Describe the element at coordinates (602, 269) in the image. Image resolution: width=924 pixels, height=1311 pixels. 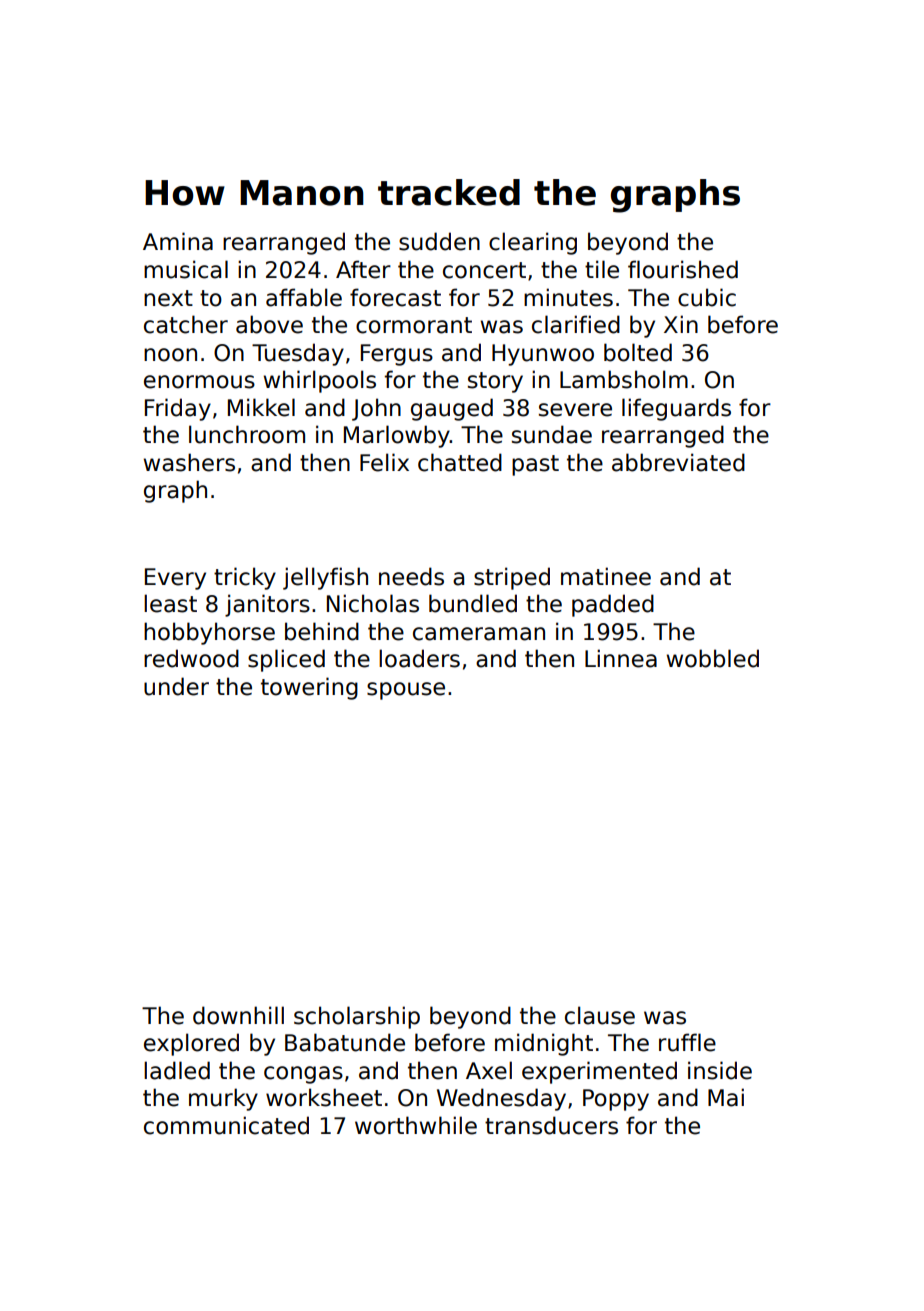
I see `tile` at that location.
